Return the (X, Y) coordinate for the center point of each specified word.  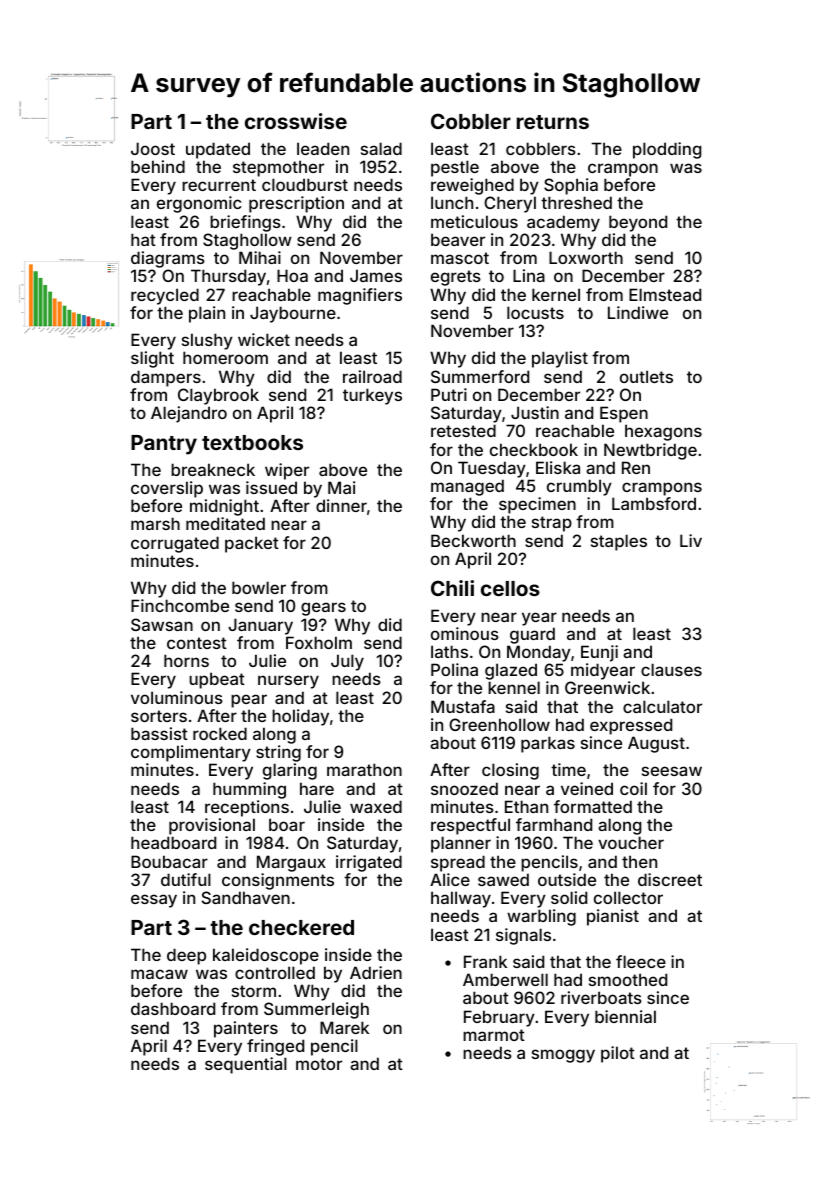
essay (154, 901)
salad (381, 148)
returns (553, 122)
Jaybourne (293, 314)
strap (552, 524)
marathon (364, 769)
